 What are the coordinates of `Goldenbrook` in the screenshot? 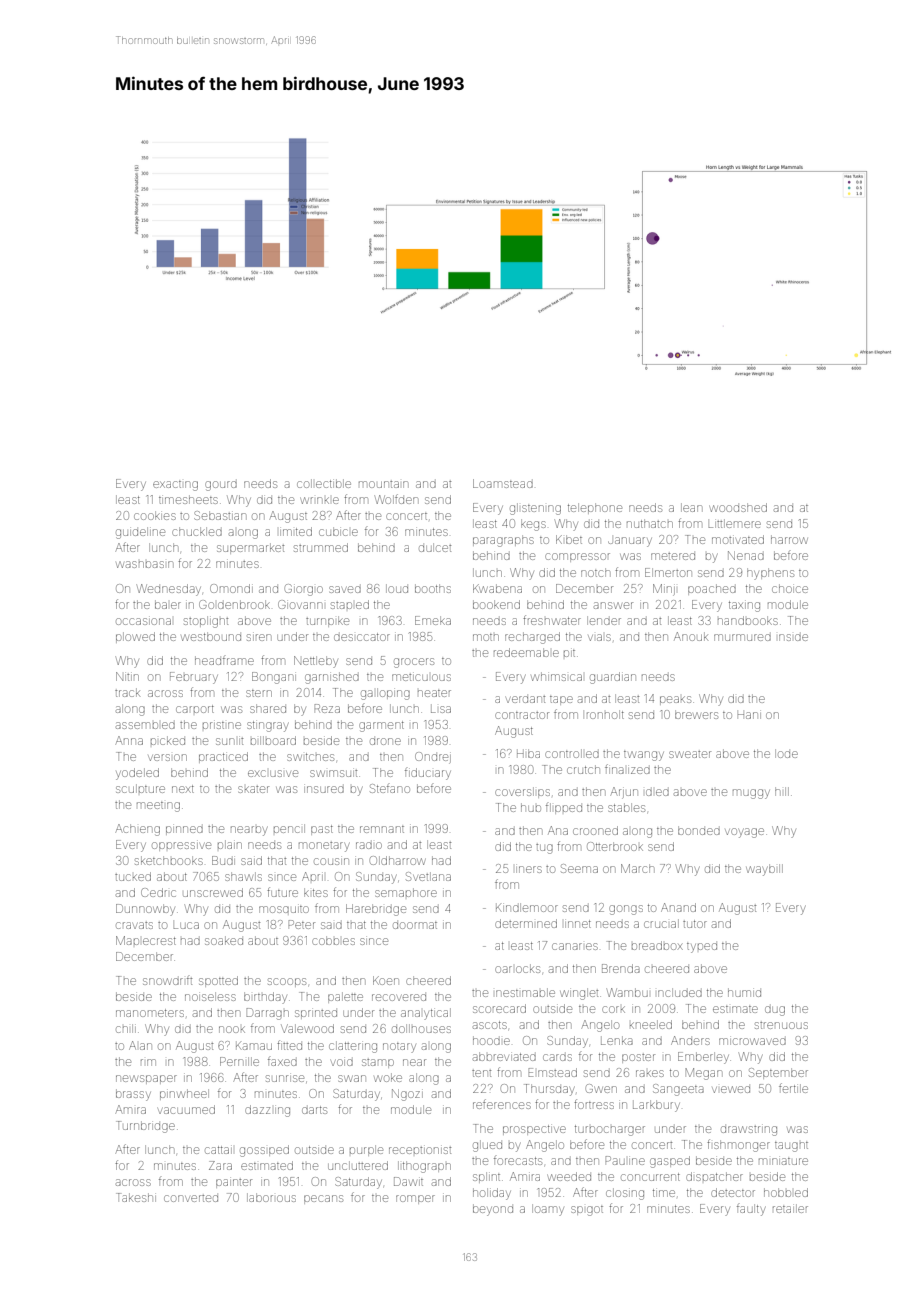 It's located at (234, 604).
